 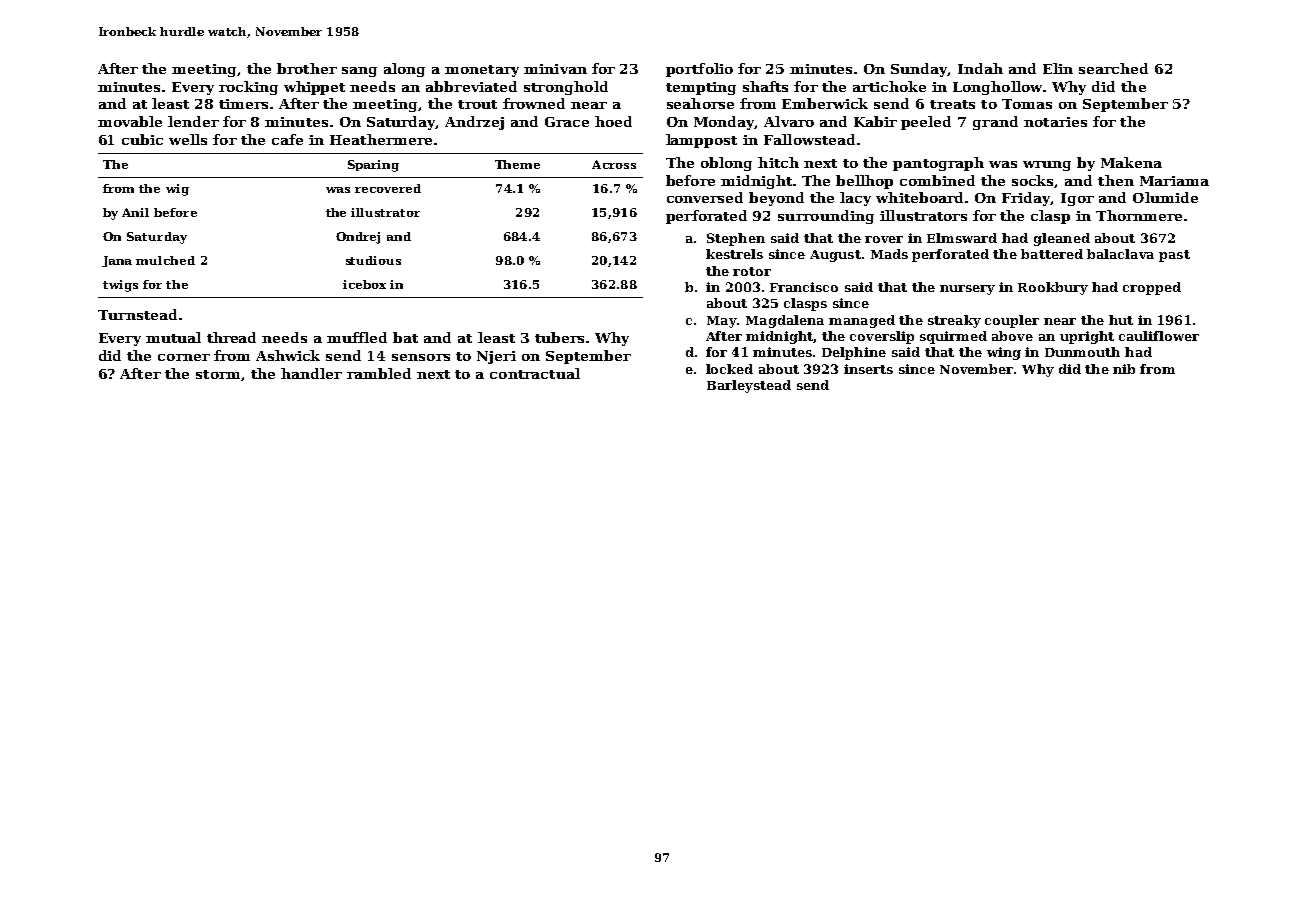 I want to click on lamppost, so click(x=701, y=141).
